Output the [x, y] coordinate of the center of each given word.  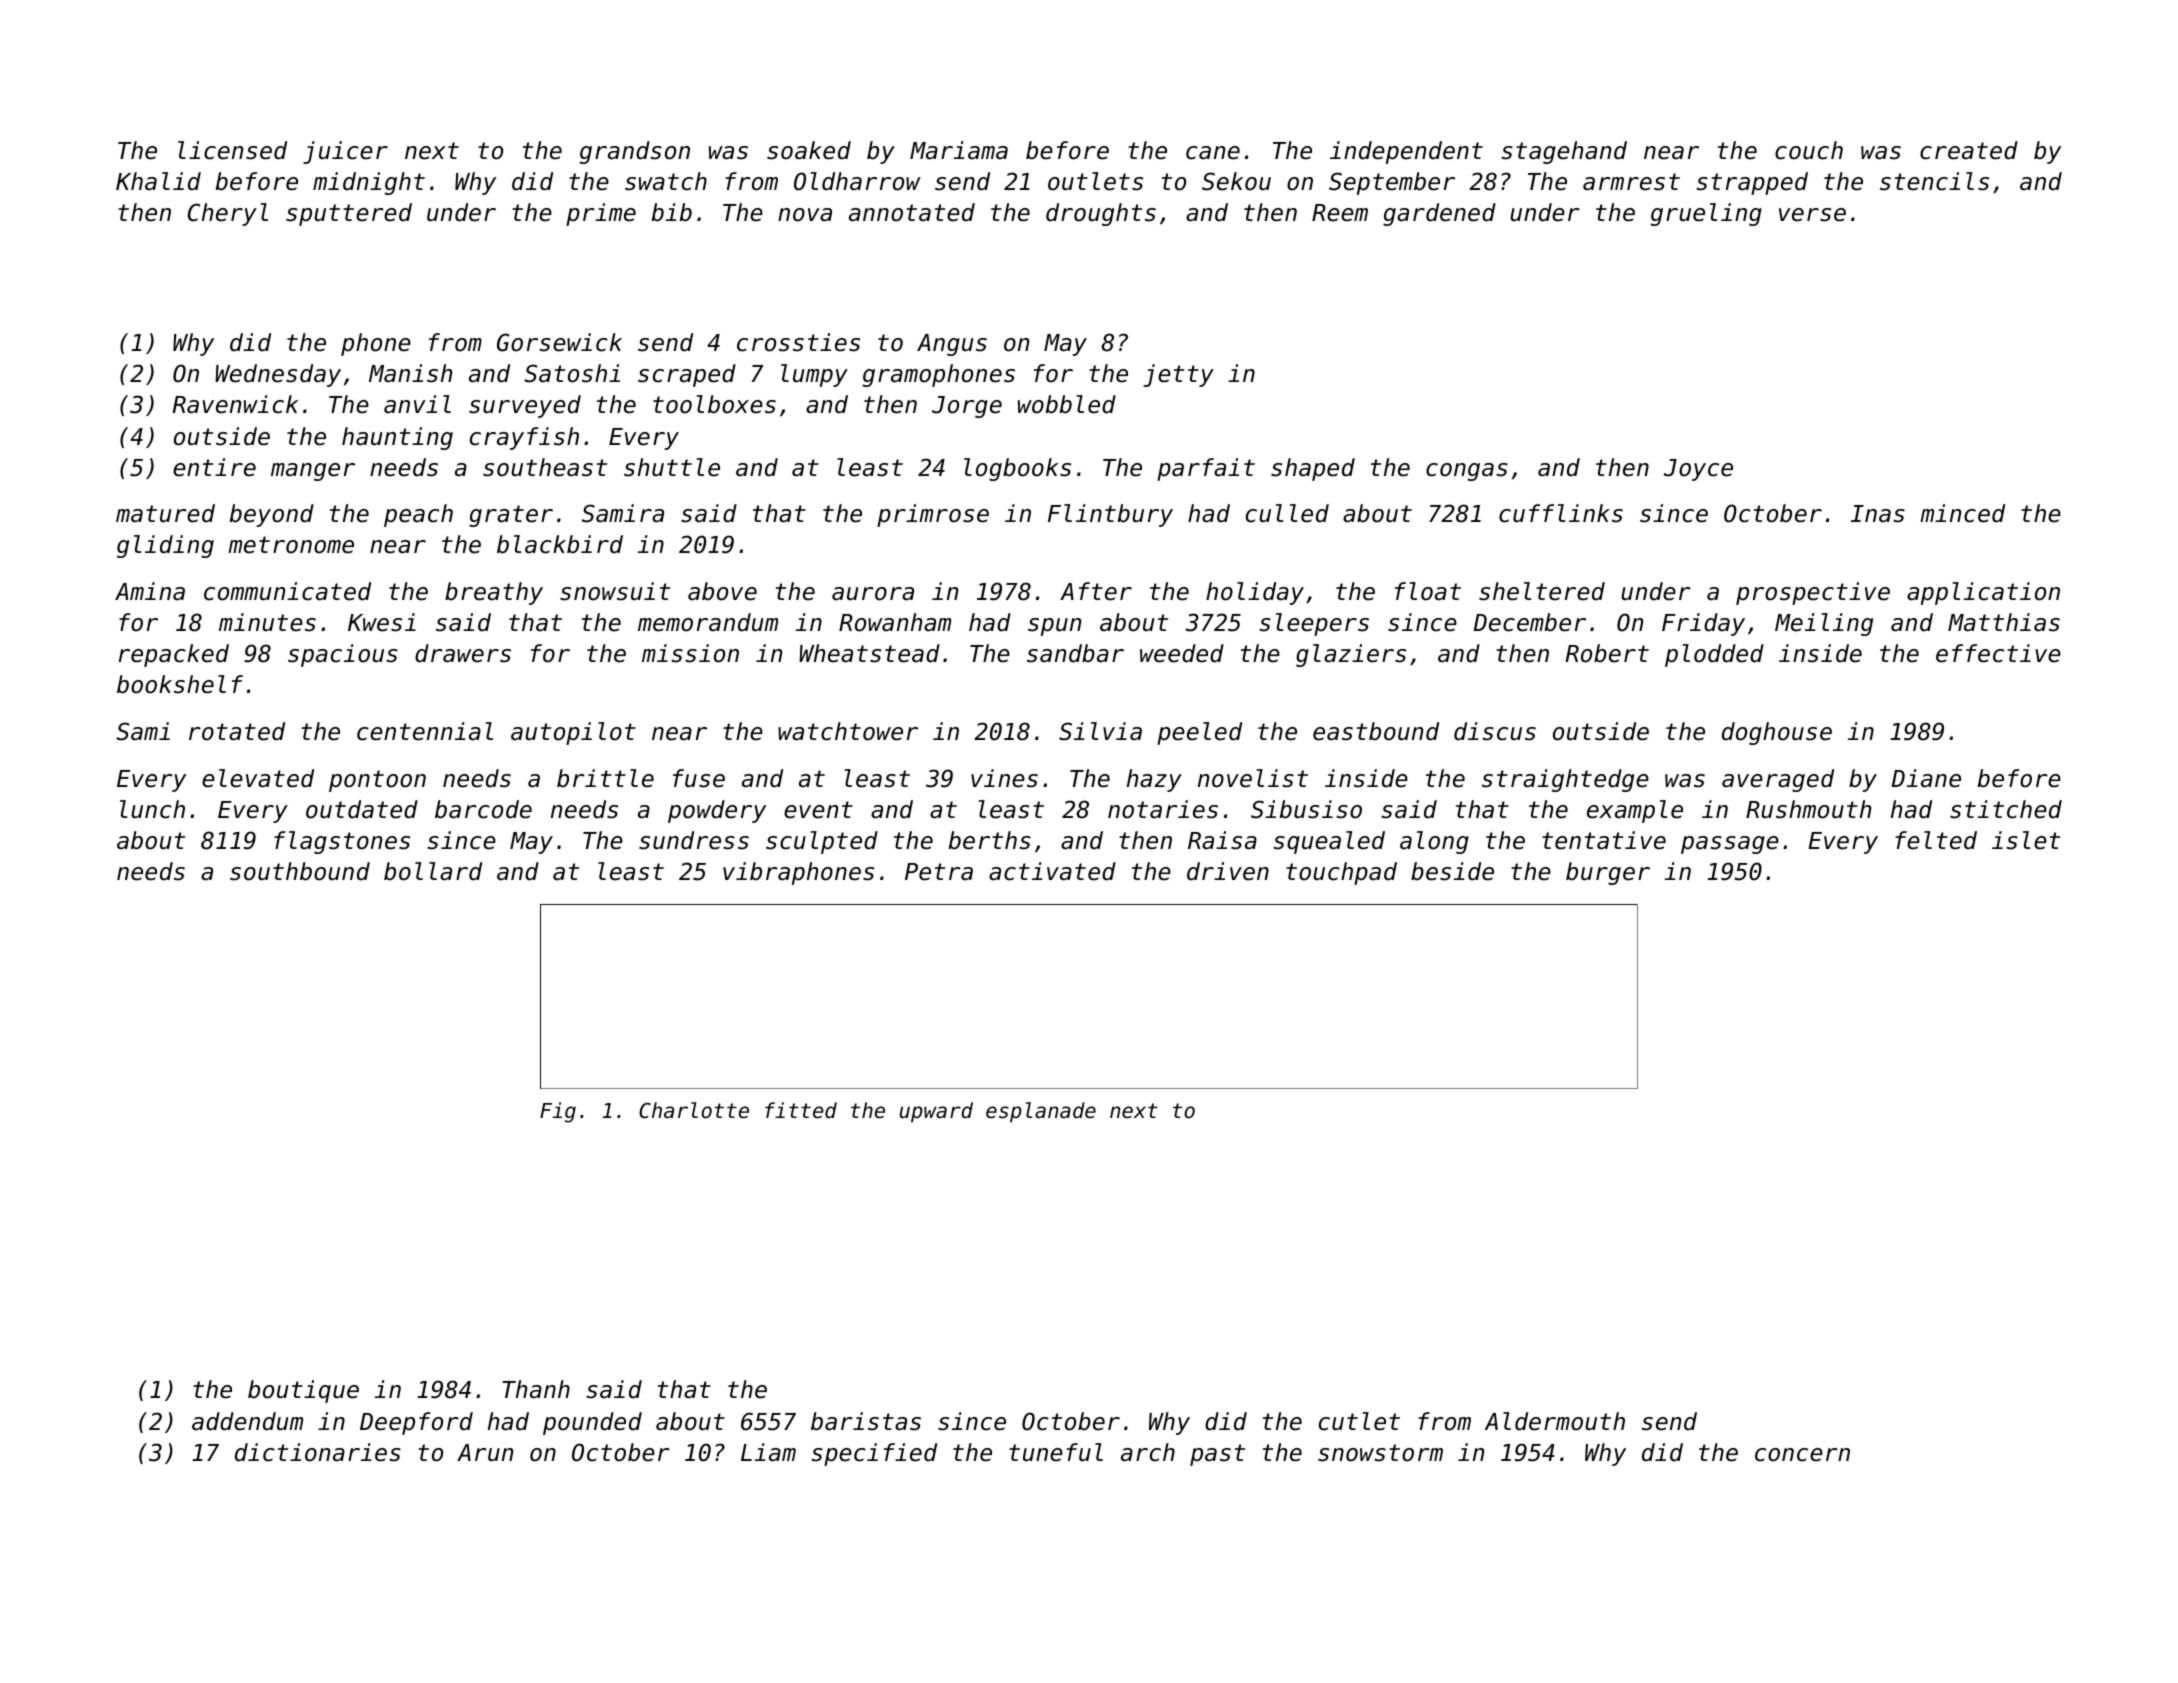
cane [1213, 153]
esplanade [1041, 1112]
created [1969, 150]
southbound [300, 871]
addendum [247, 1421]
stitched [2006, 809]
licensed [232, 150]
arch [1148, 1452]
